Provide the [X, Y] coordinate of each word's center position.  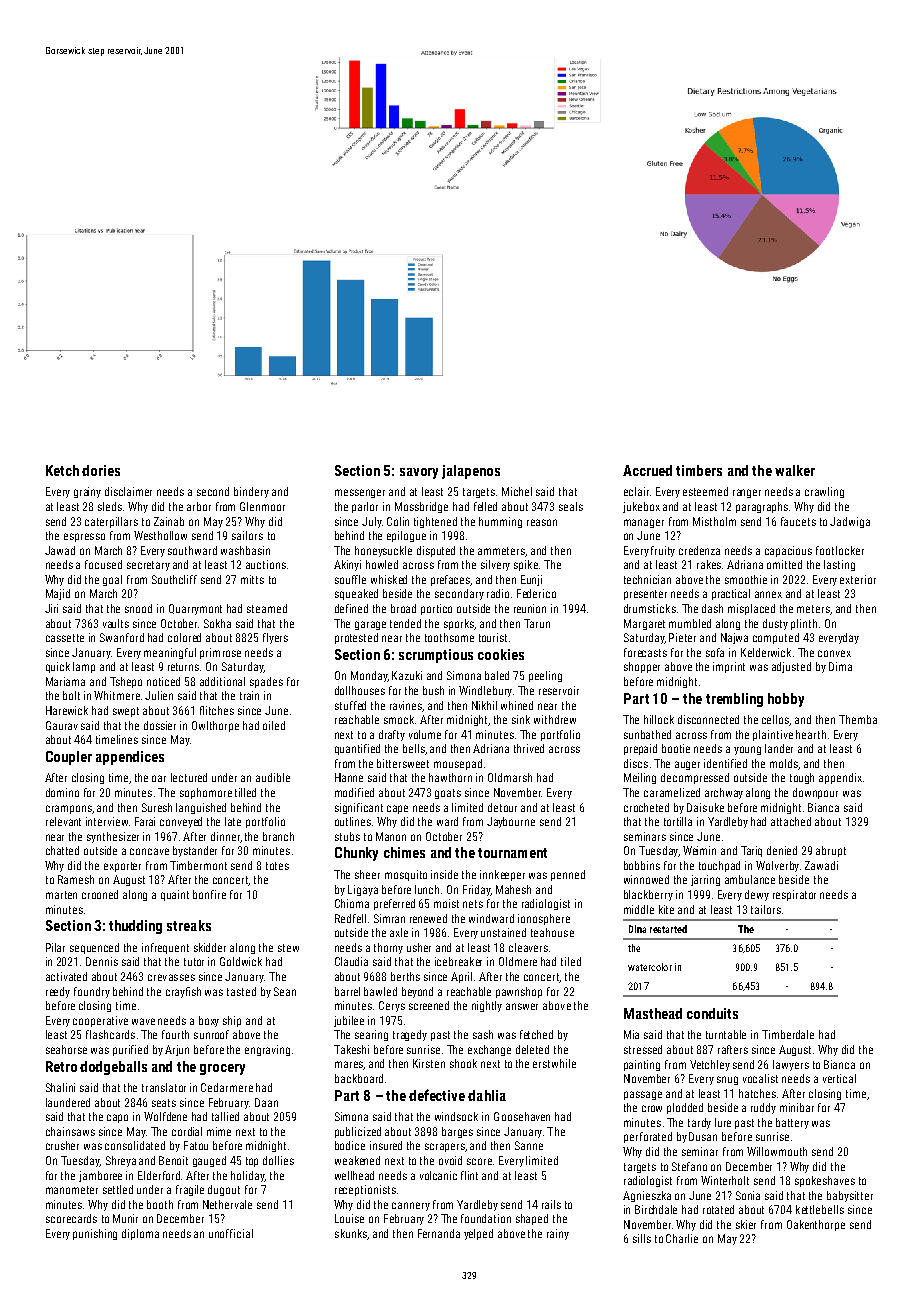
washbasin [245, 550]
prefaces [451, 580]
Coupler [69, 758]
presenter [645, 595]
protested [356, 638]
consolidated [135, 1145]
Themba [858, 719]
